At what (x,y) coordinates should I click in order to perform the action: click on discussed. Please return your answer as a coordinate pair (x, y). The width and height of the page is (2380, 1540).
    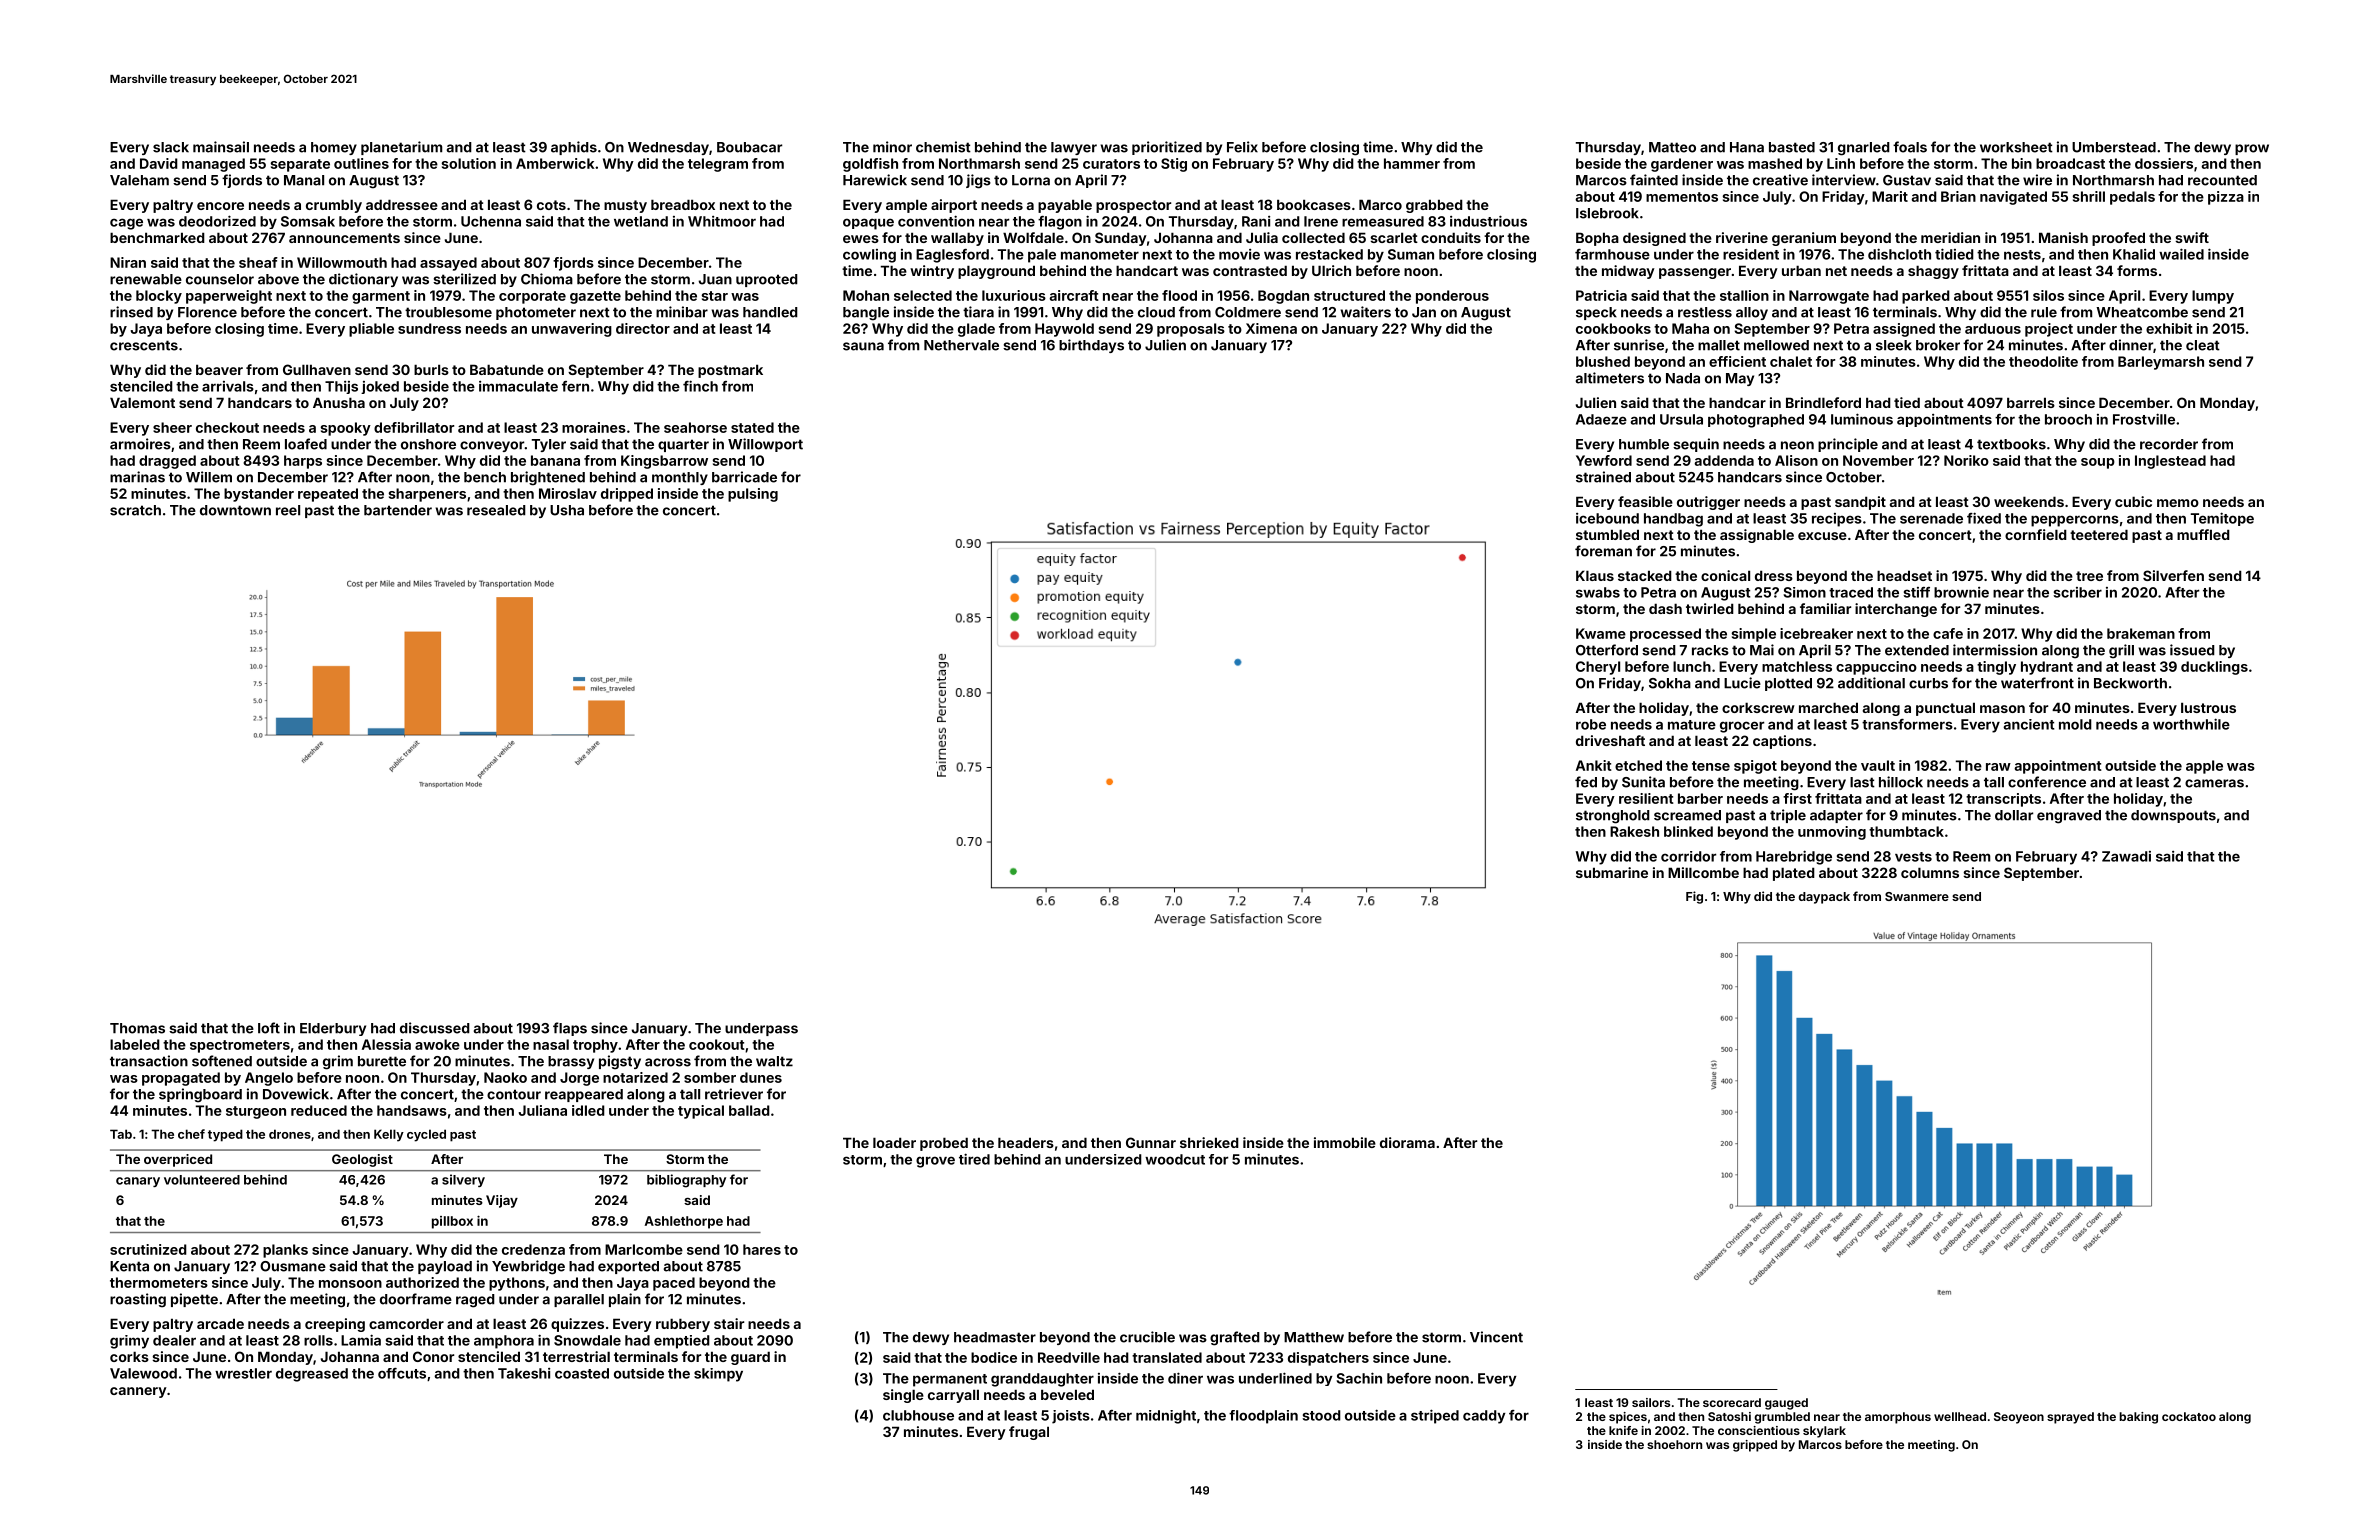
    Looking at the image, I should click on (435, 1028).
